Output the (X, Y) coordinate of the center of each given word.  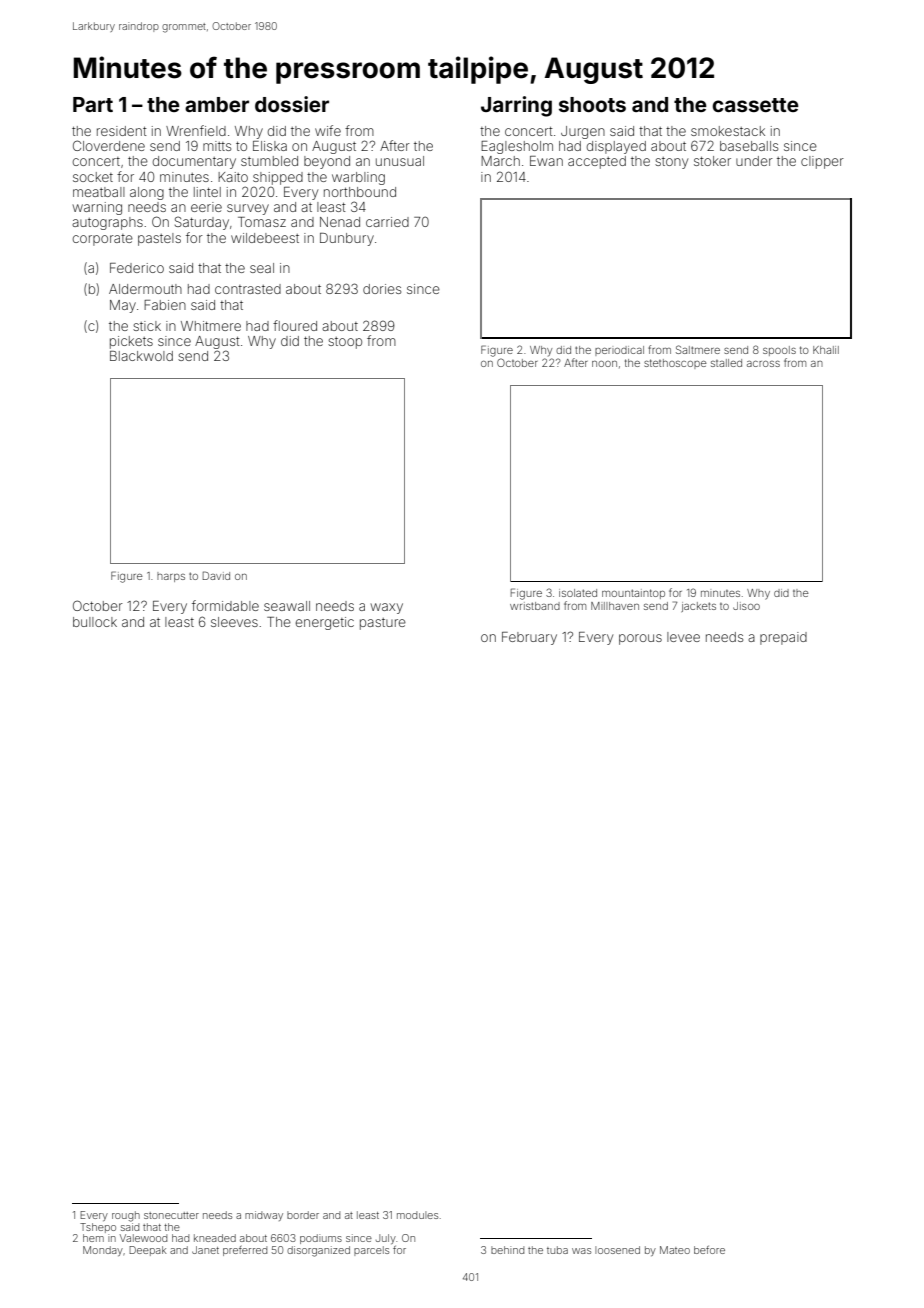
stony (671, 163)
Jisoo (746, 606)
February (529, 638)
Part (93, 104)
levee (683, 637)
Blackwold (141, 356)
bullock (95, 622)
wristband (535, 606)
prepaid (783, 638)
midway (264, 1216)
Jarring (516, 106)
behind (507, 1250)
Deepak (148, 1251)
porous (640, 639)
